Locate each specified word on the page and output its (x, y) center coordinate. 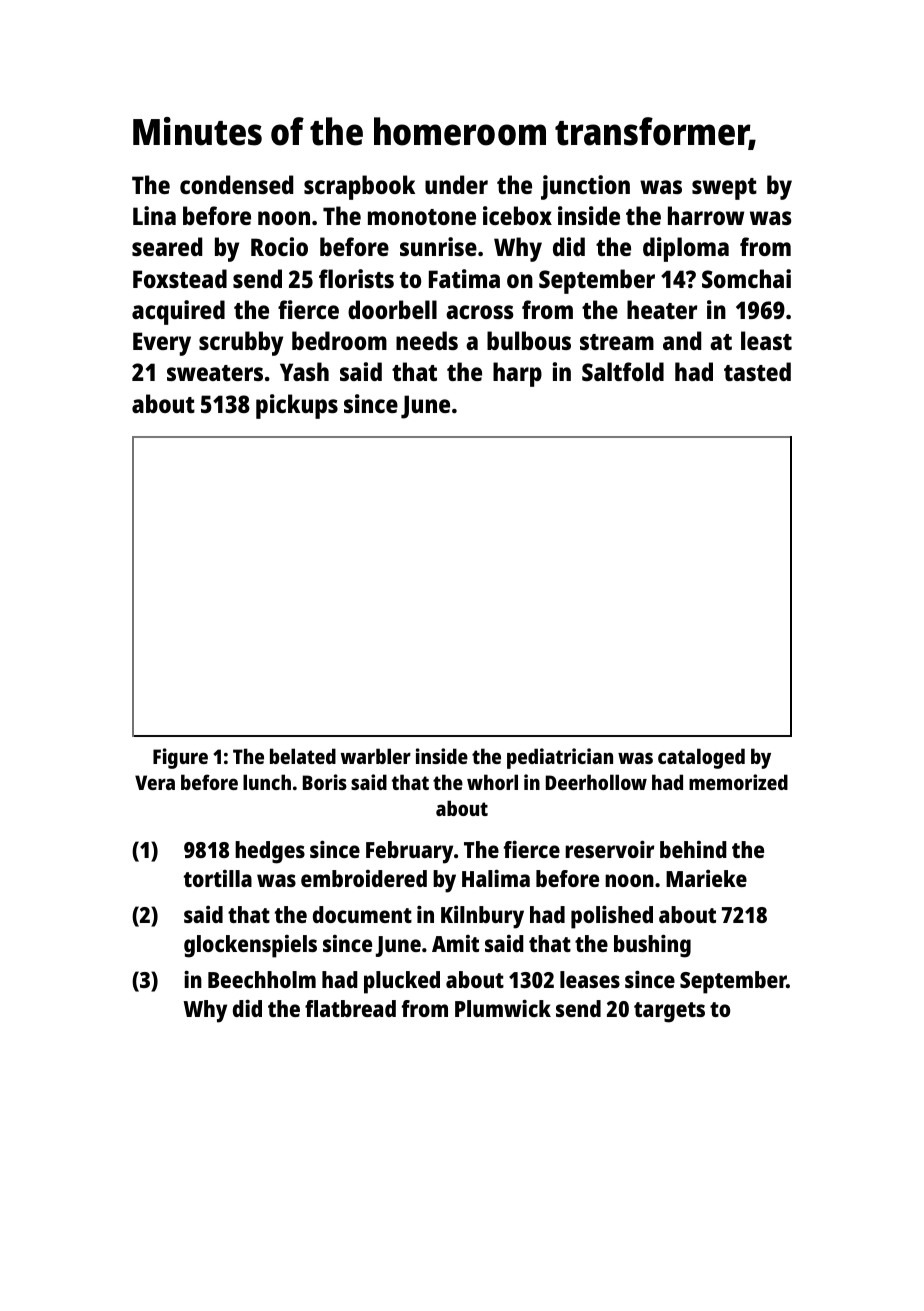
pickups (297, 406)
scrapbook (359, 187)
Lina (154, 215)
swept (724, 189)
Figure (180, 758)
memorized (738, 782)
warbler (376, 756)
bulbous (529, 340)
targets (669, 1012)
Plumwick (503, 1008)
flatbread (350, 1008)
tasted (757, 371)
